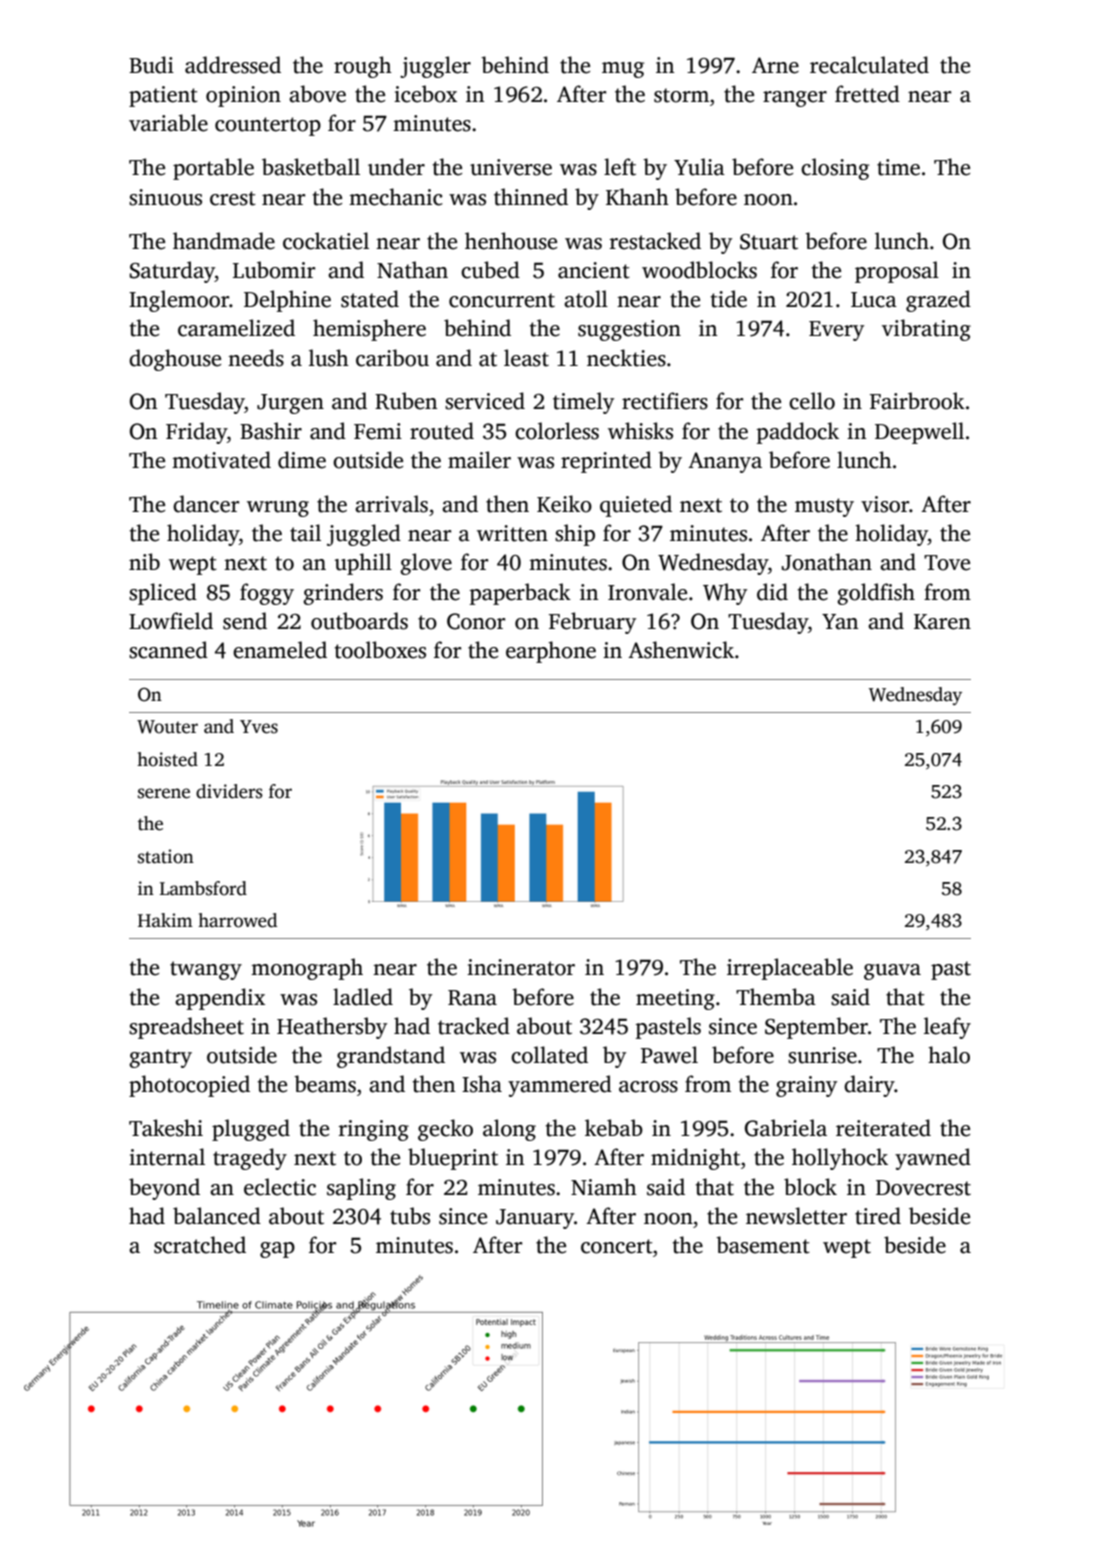  I want to click on recalculated, so click(869, 65).
